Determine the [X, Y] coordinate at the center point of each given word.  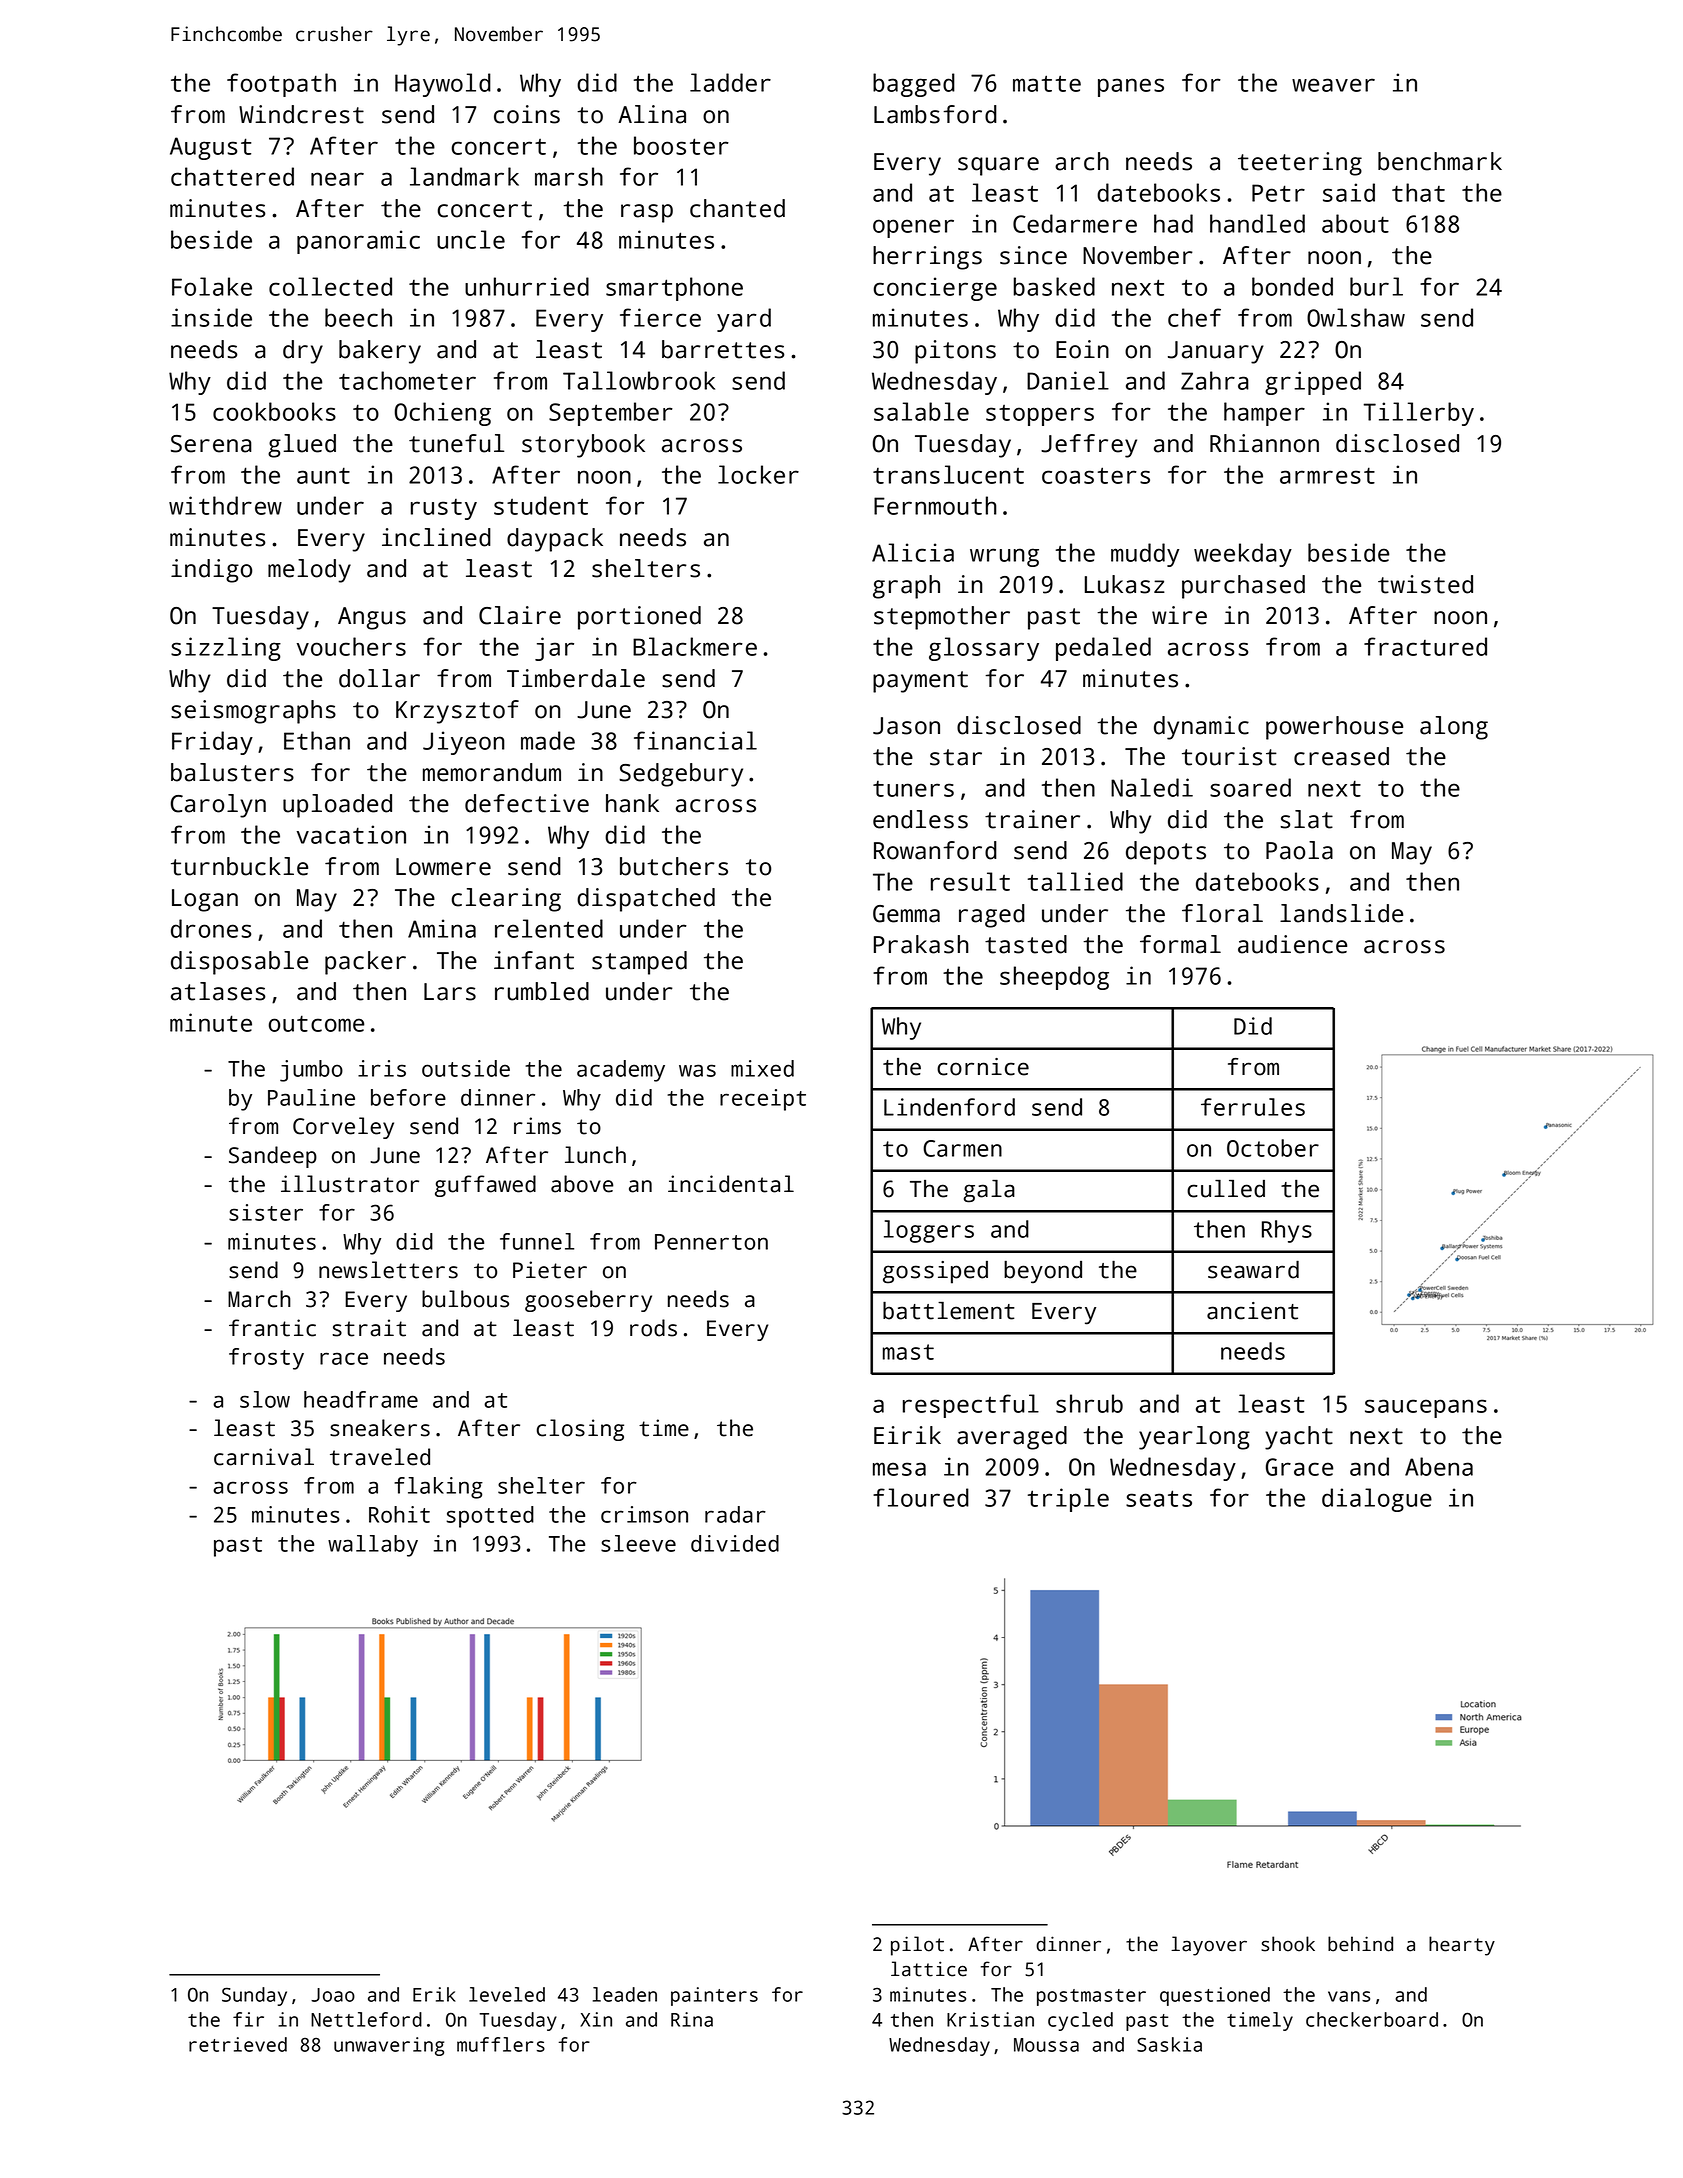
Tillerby [1419, 414]
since [1033, 255]
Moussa [1046, 2045]
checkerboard [1372, 2019]
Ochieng [443, 414]
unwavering [389, 2046]
